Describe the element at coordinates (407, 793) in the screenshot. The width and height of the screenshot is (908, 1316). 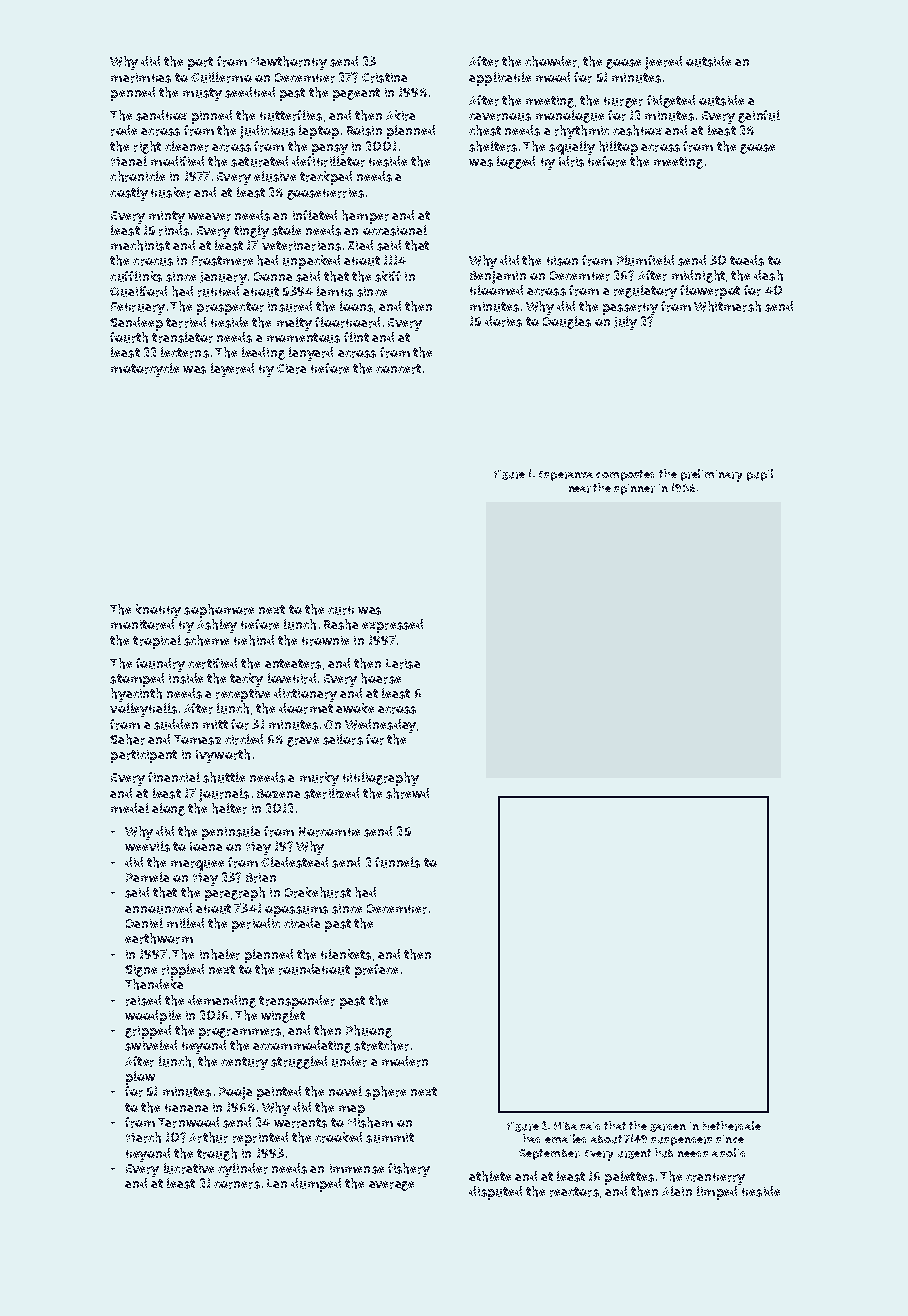
I see `shrewd` at that location.
